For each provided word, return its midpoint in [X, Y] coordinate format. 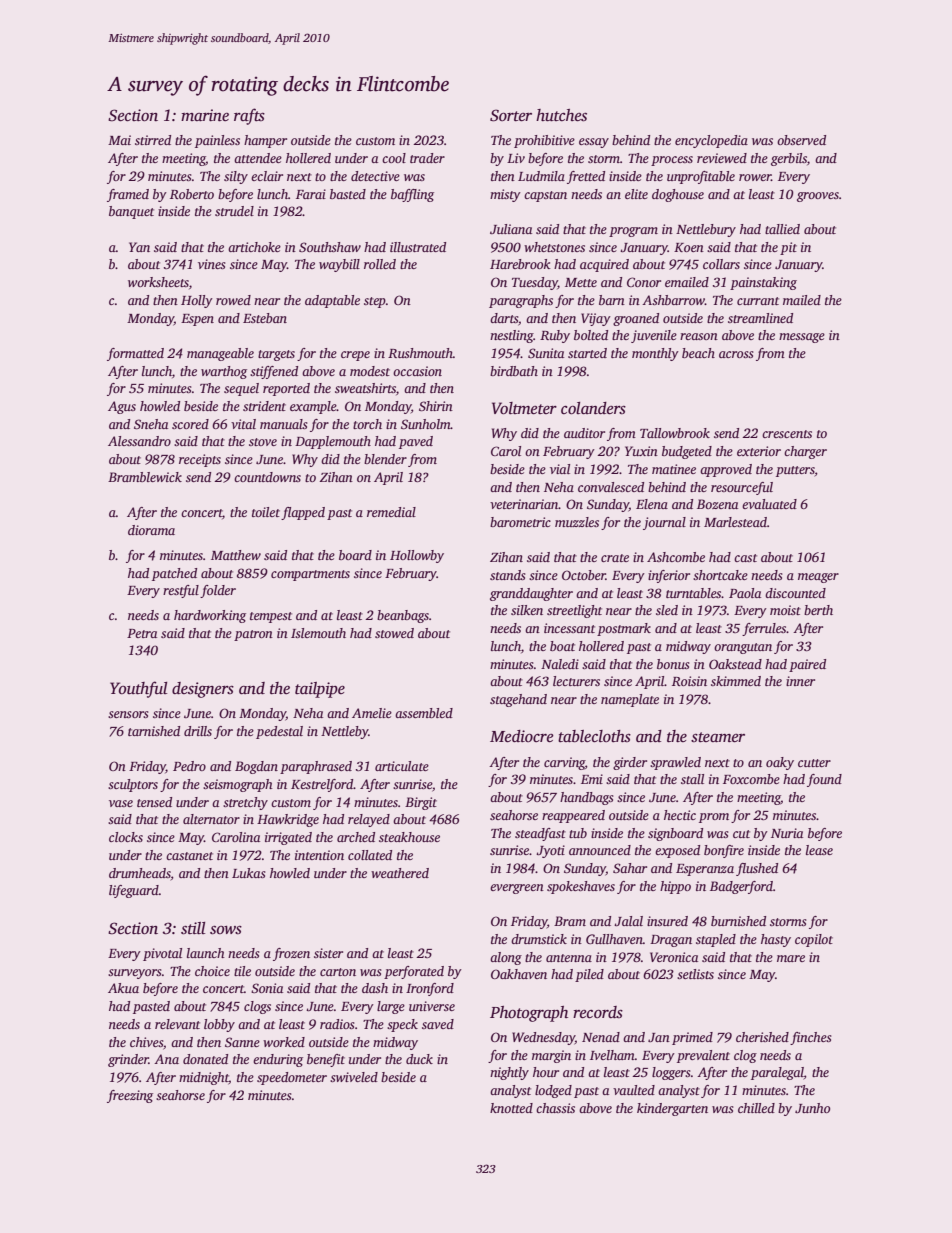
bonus [673, 664]
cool [394, 158]
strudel [234, 211]
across [736, 354]
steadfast [540, 834]
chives [146, 1042]
